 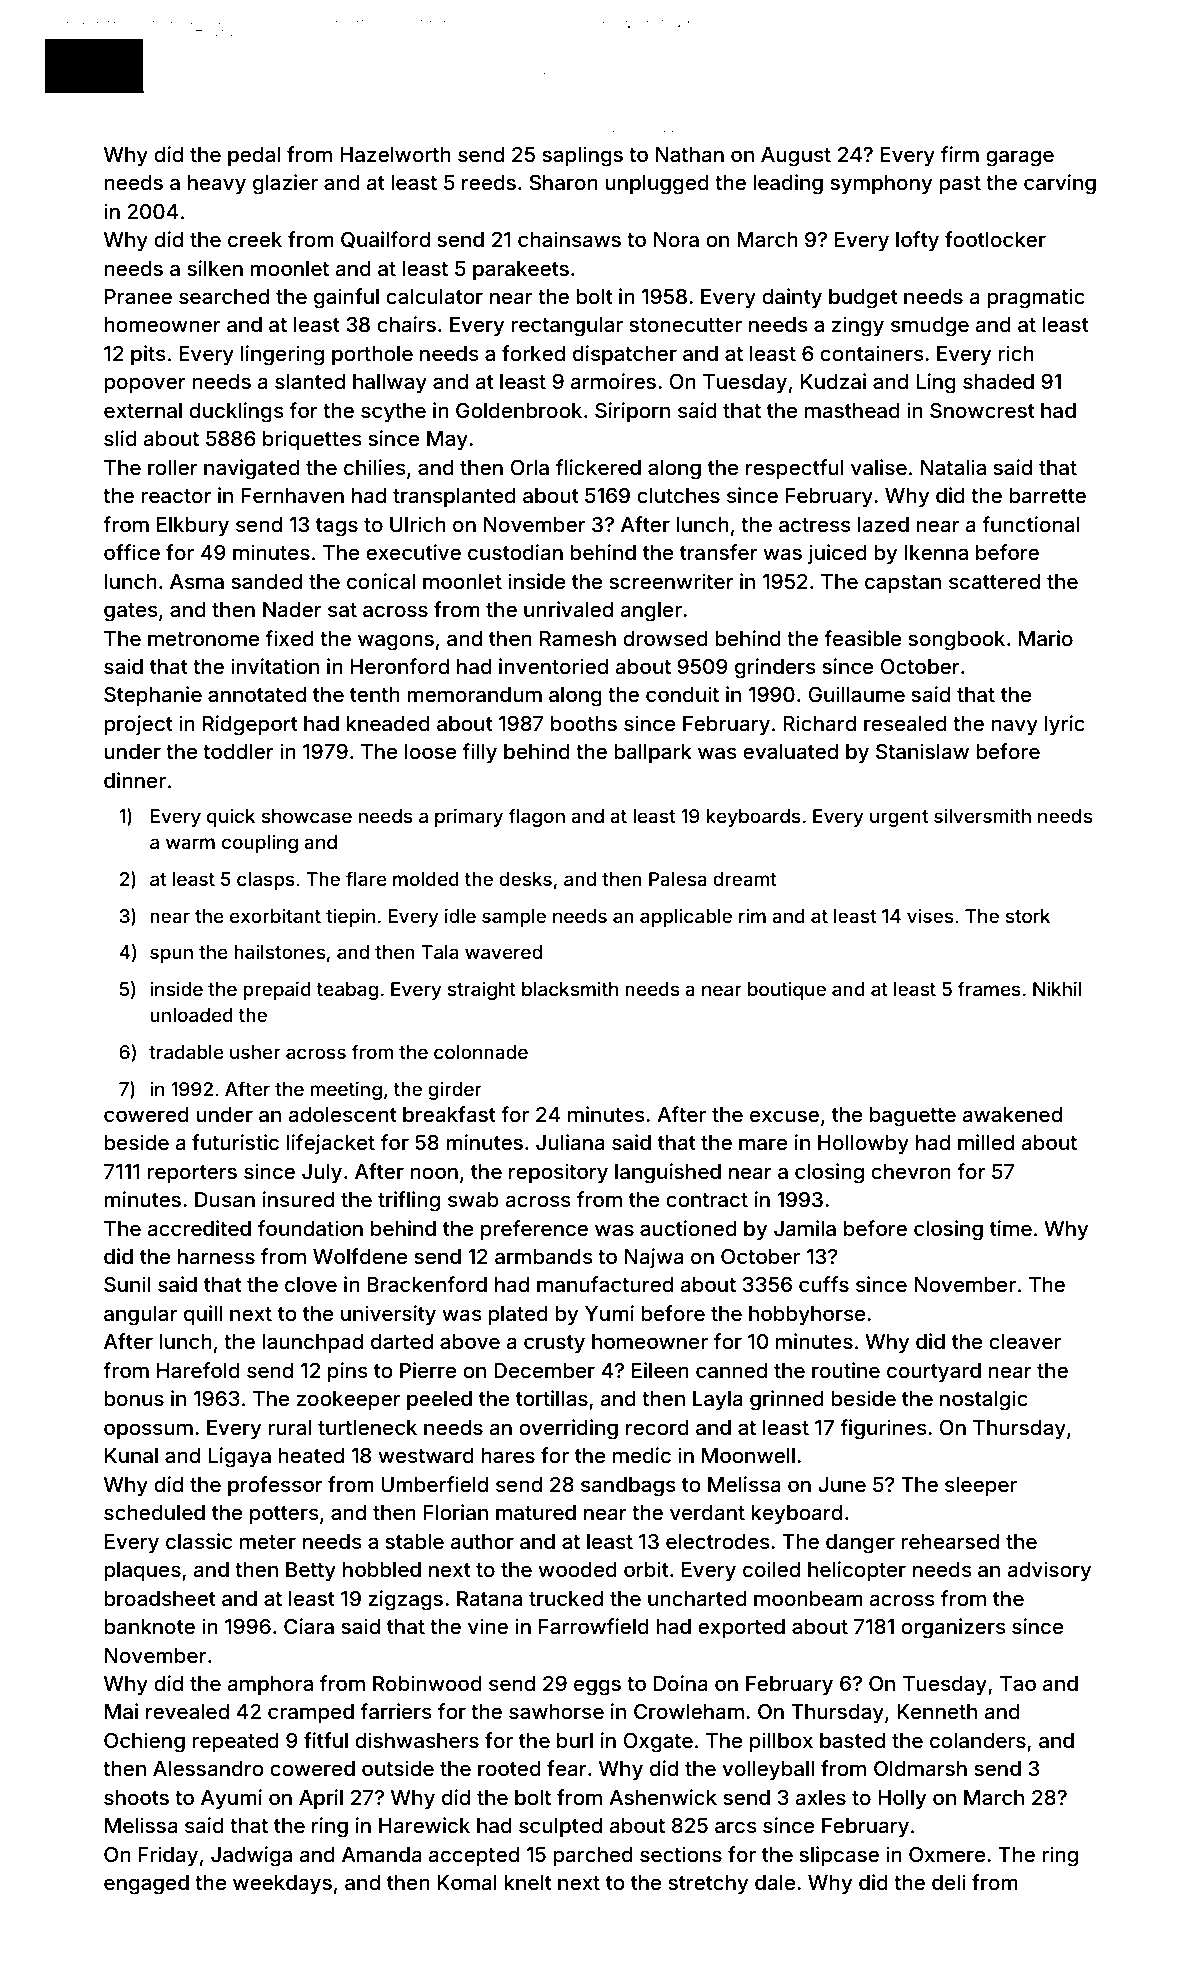 What do you see at coordinates (685, 325) in the screenshot?
I see `stonecutter` at bounding box center [685, 325].
